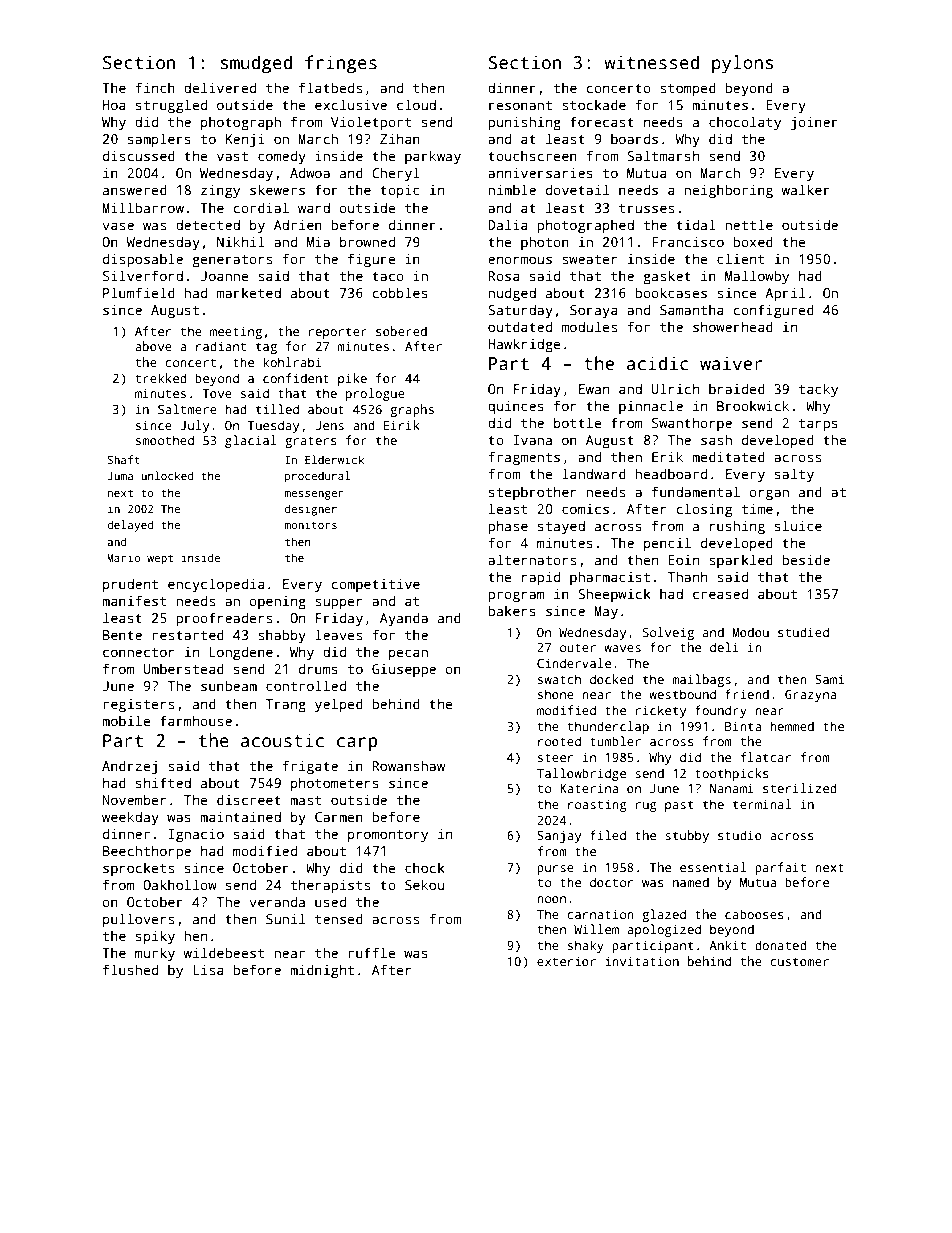 This document has height=1233, width=952. Describe the element at coordinates (516, 407) in the document. I see `quinces` at that location.
